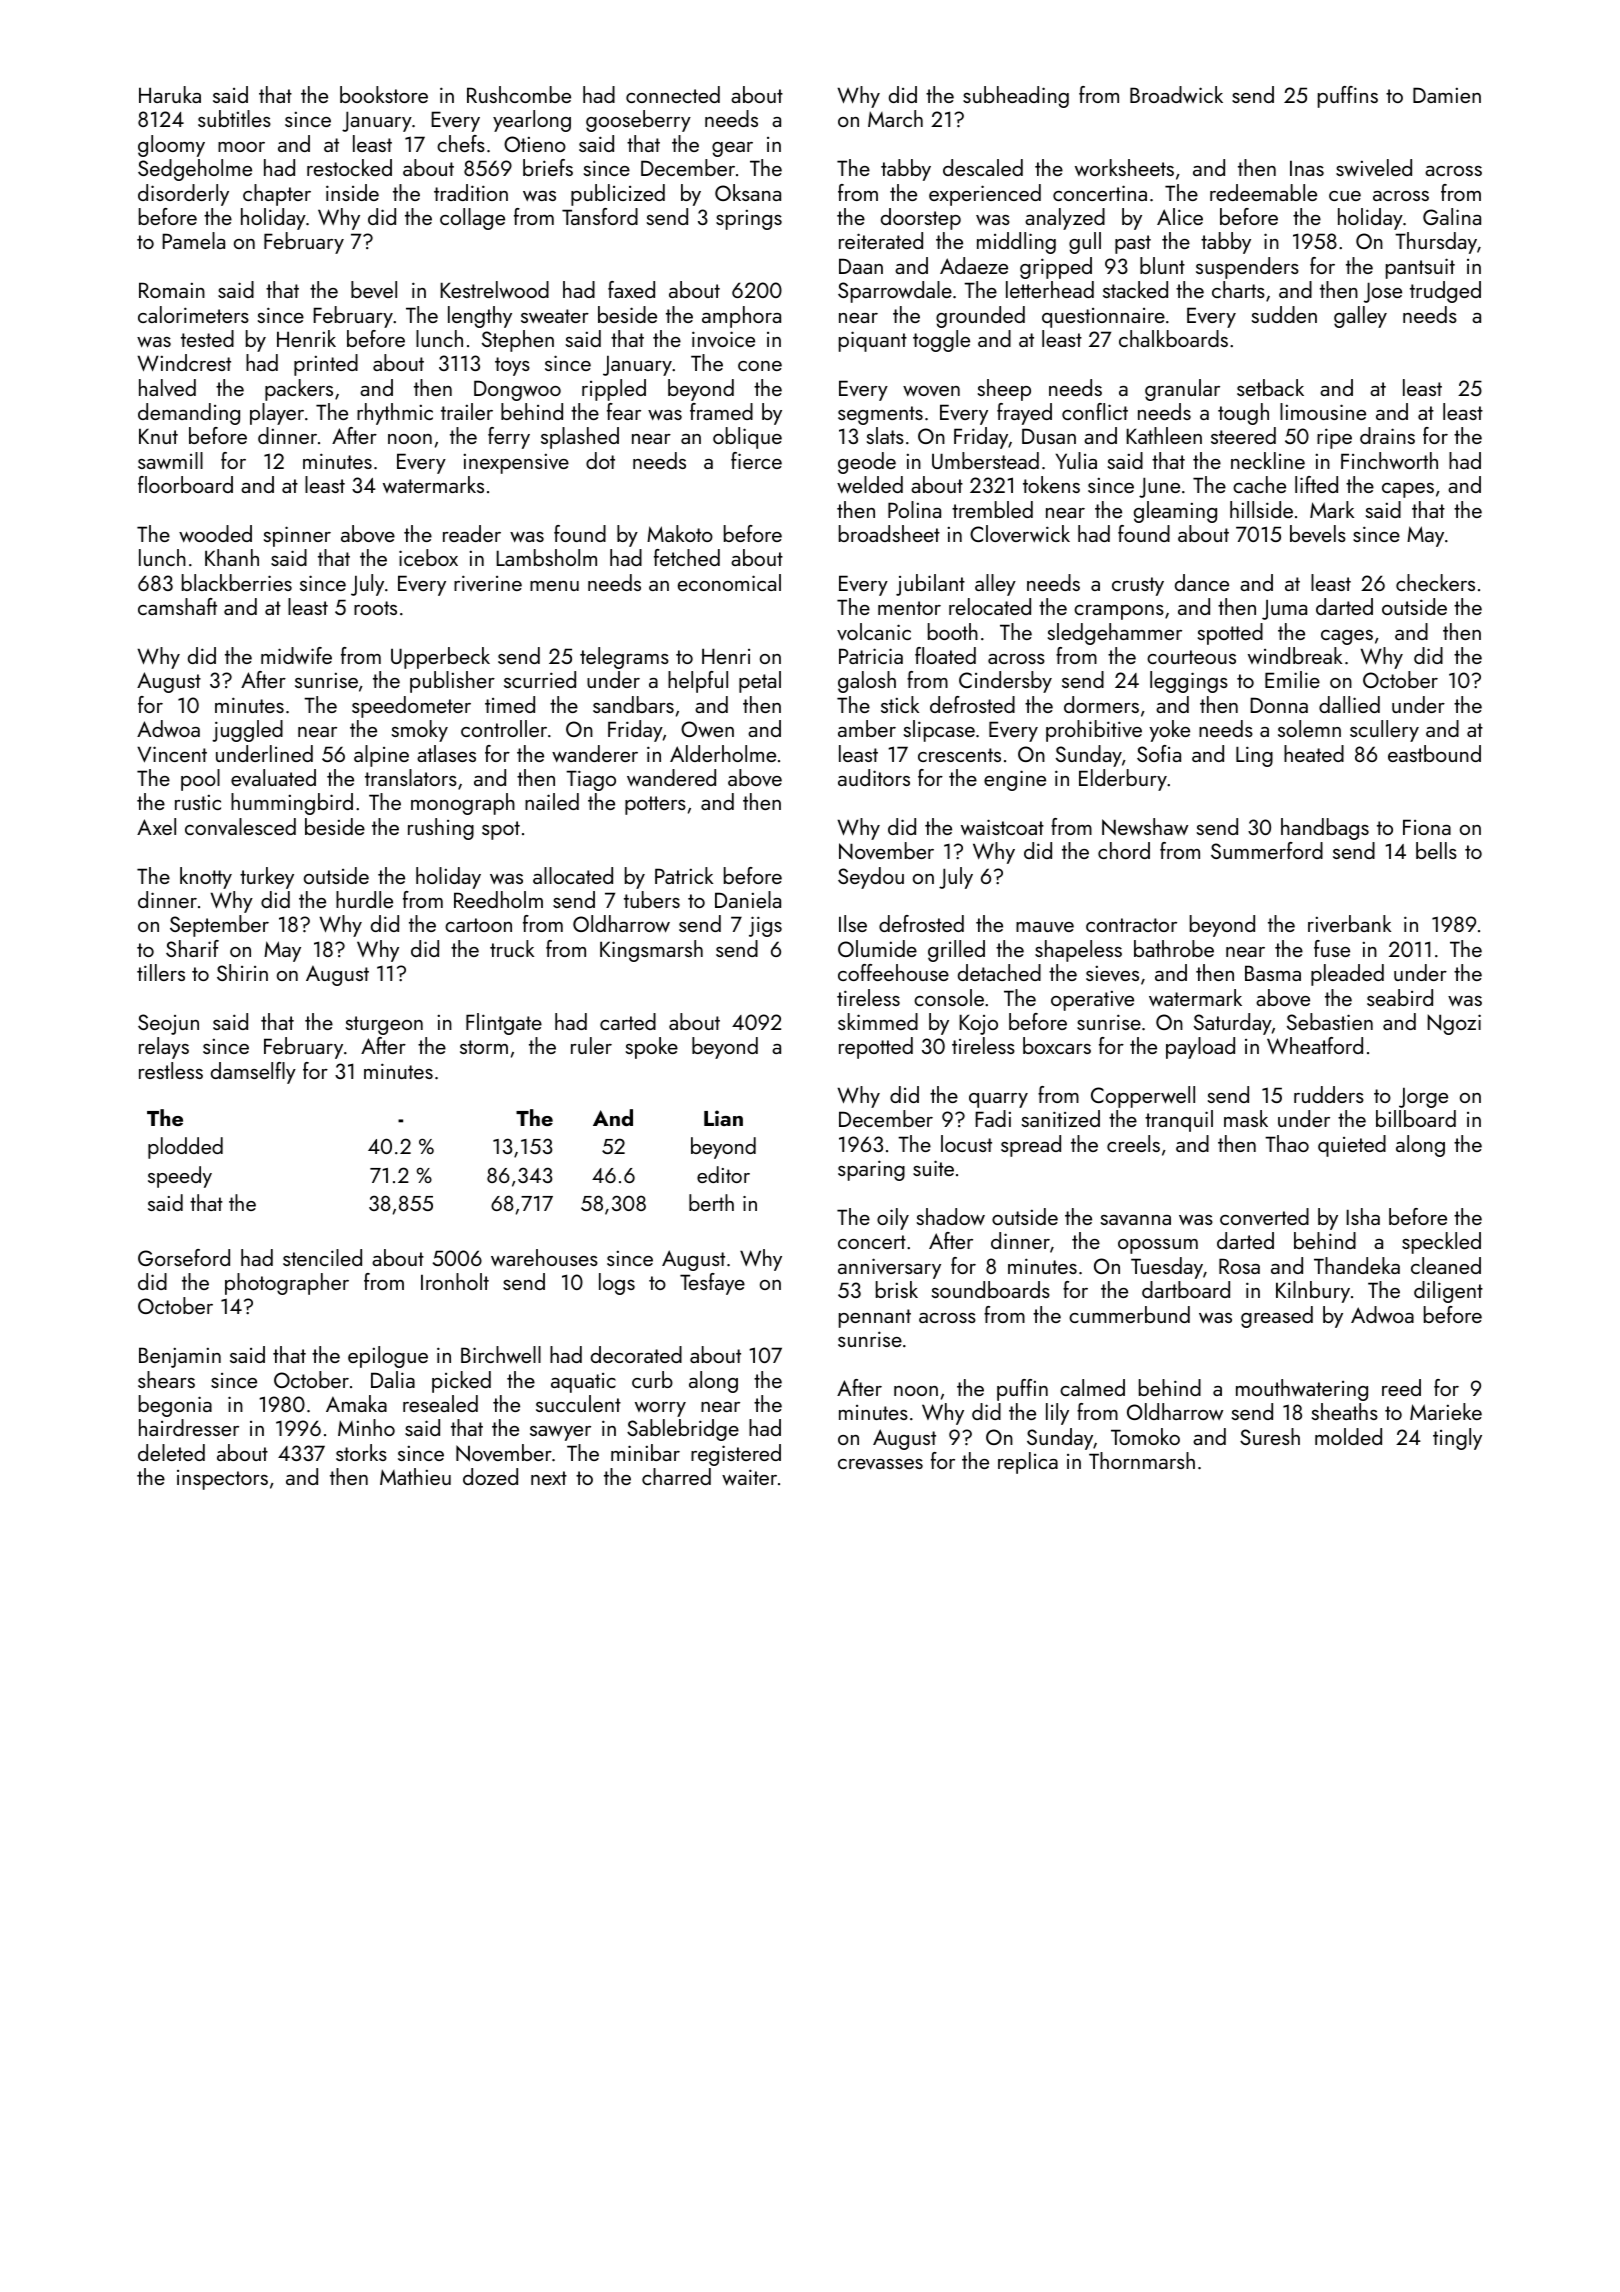 The image size is (1620, 2292). Describe the element at coordinates (949, 997) in the image. I see `console` at that location.
